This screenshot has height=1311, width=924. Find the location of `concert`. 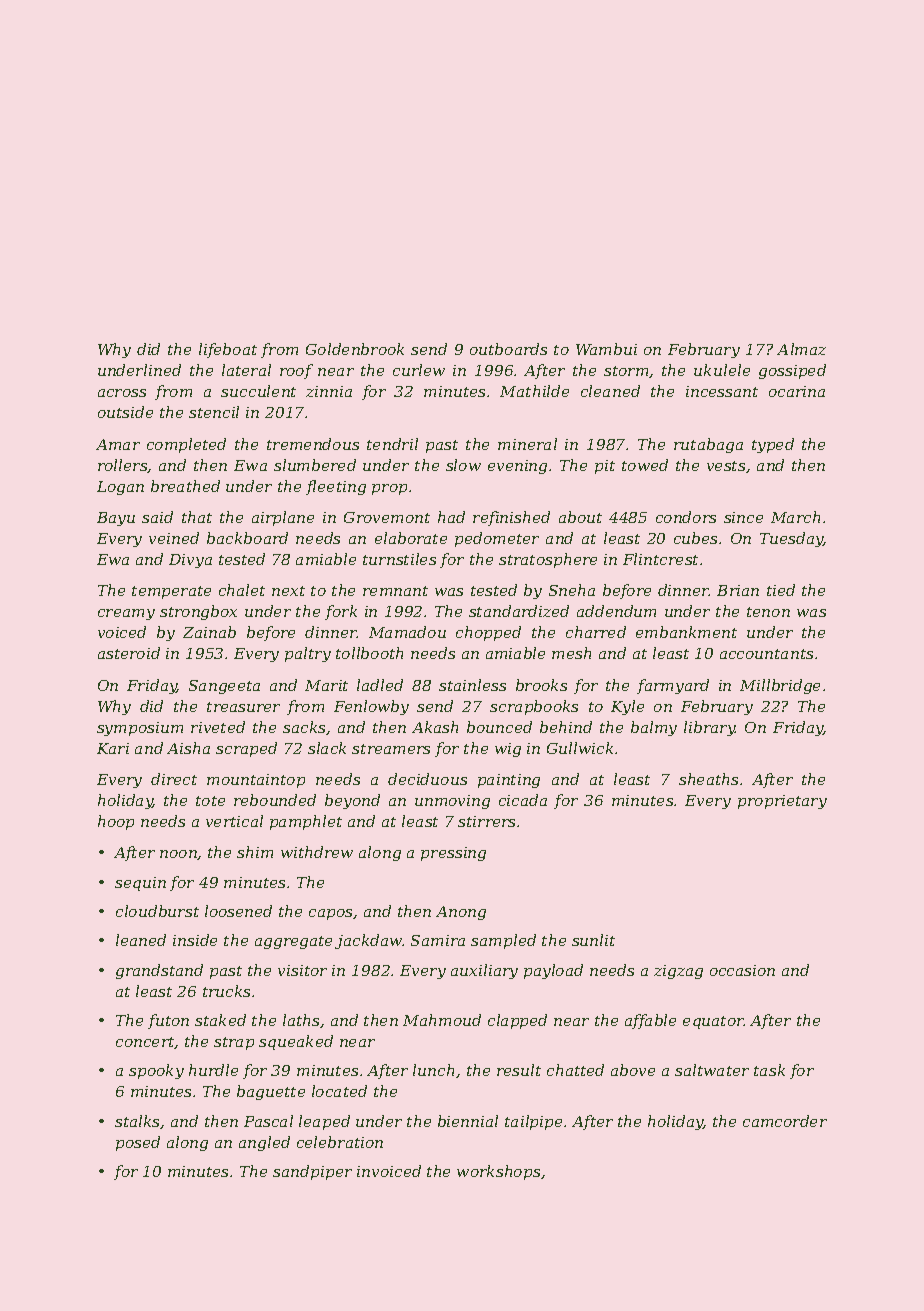

concert is located at coordinates (145, 1043).
